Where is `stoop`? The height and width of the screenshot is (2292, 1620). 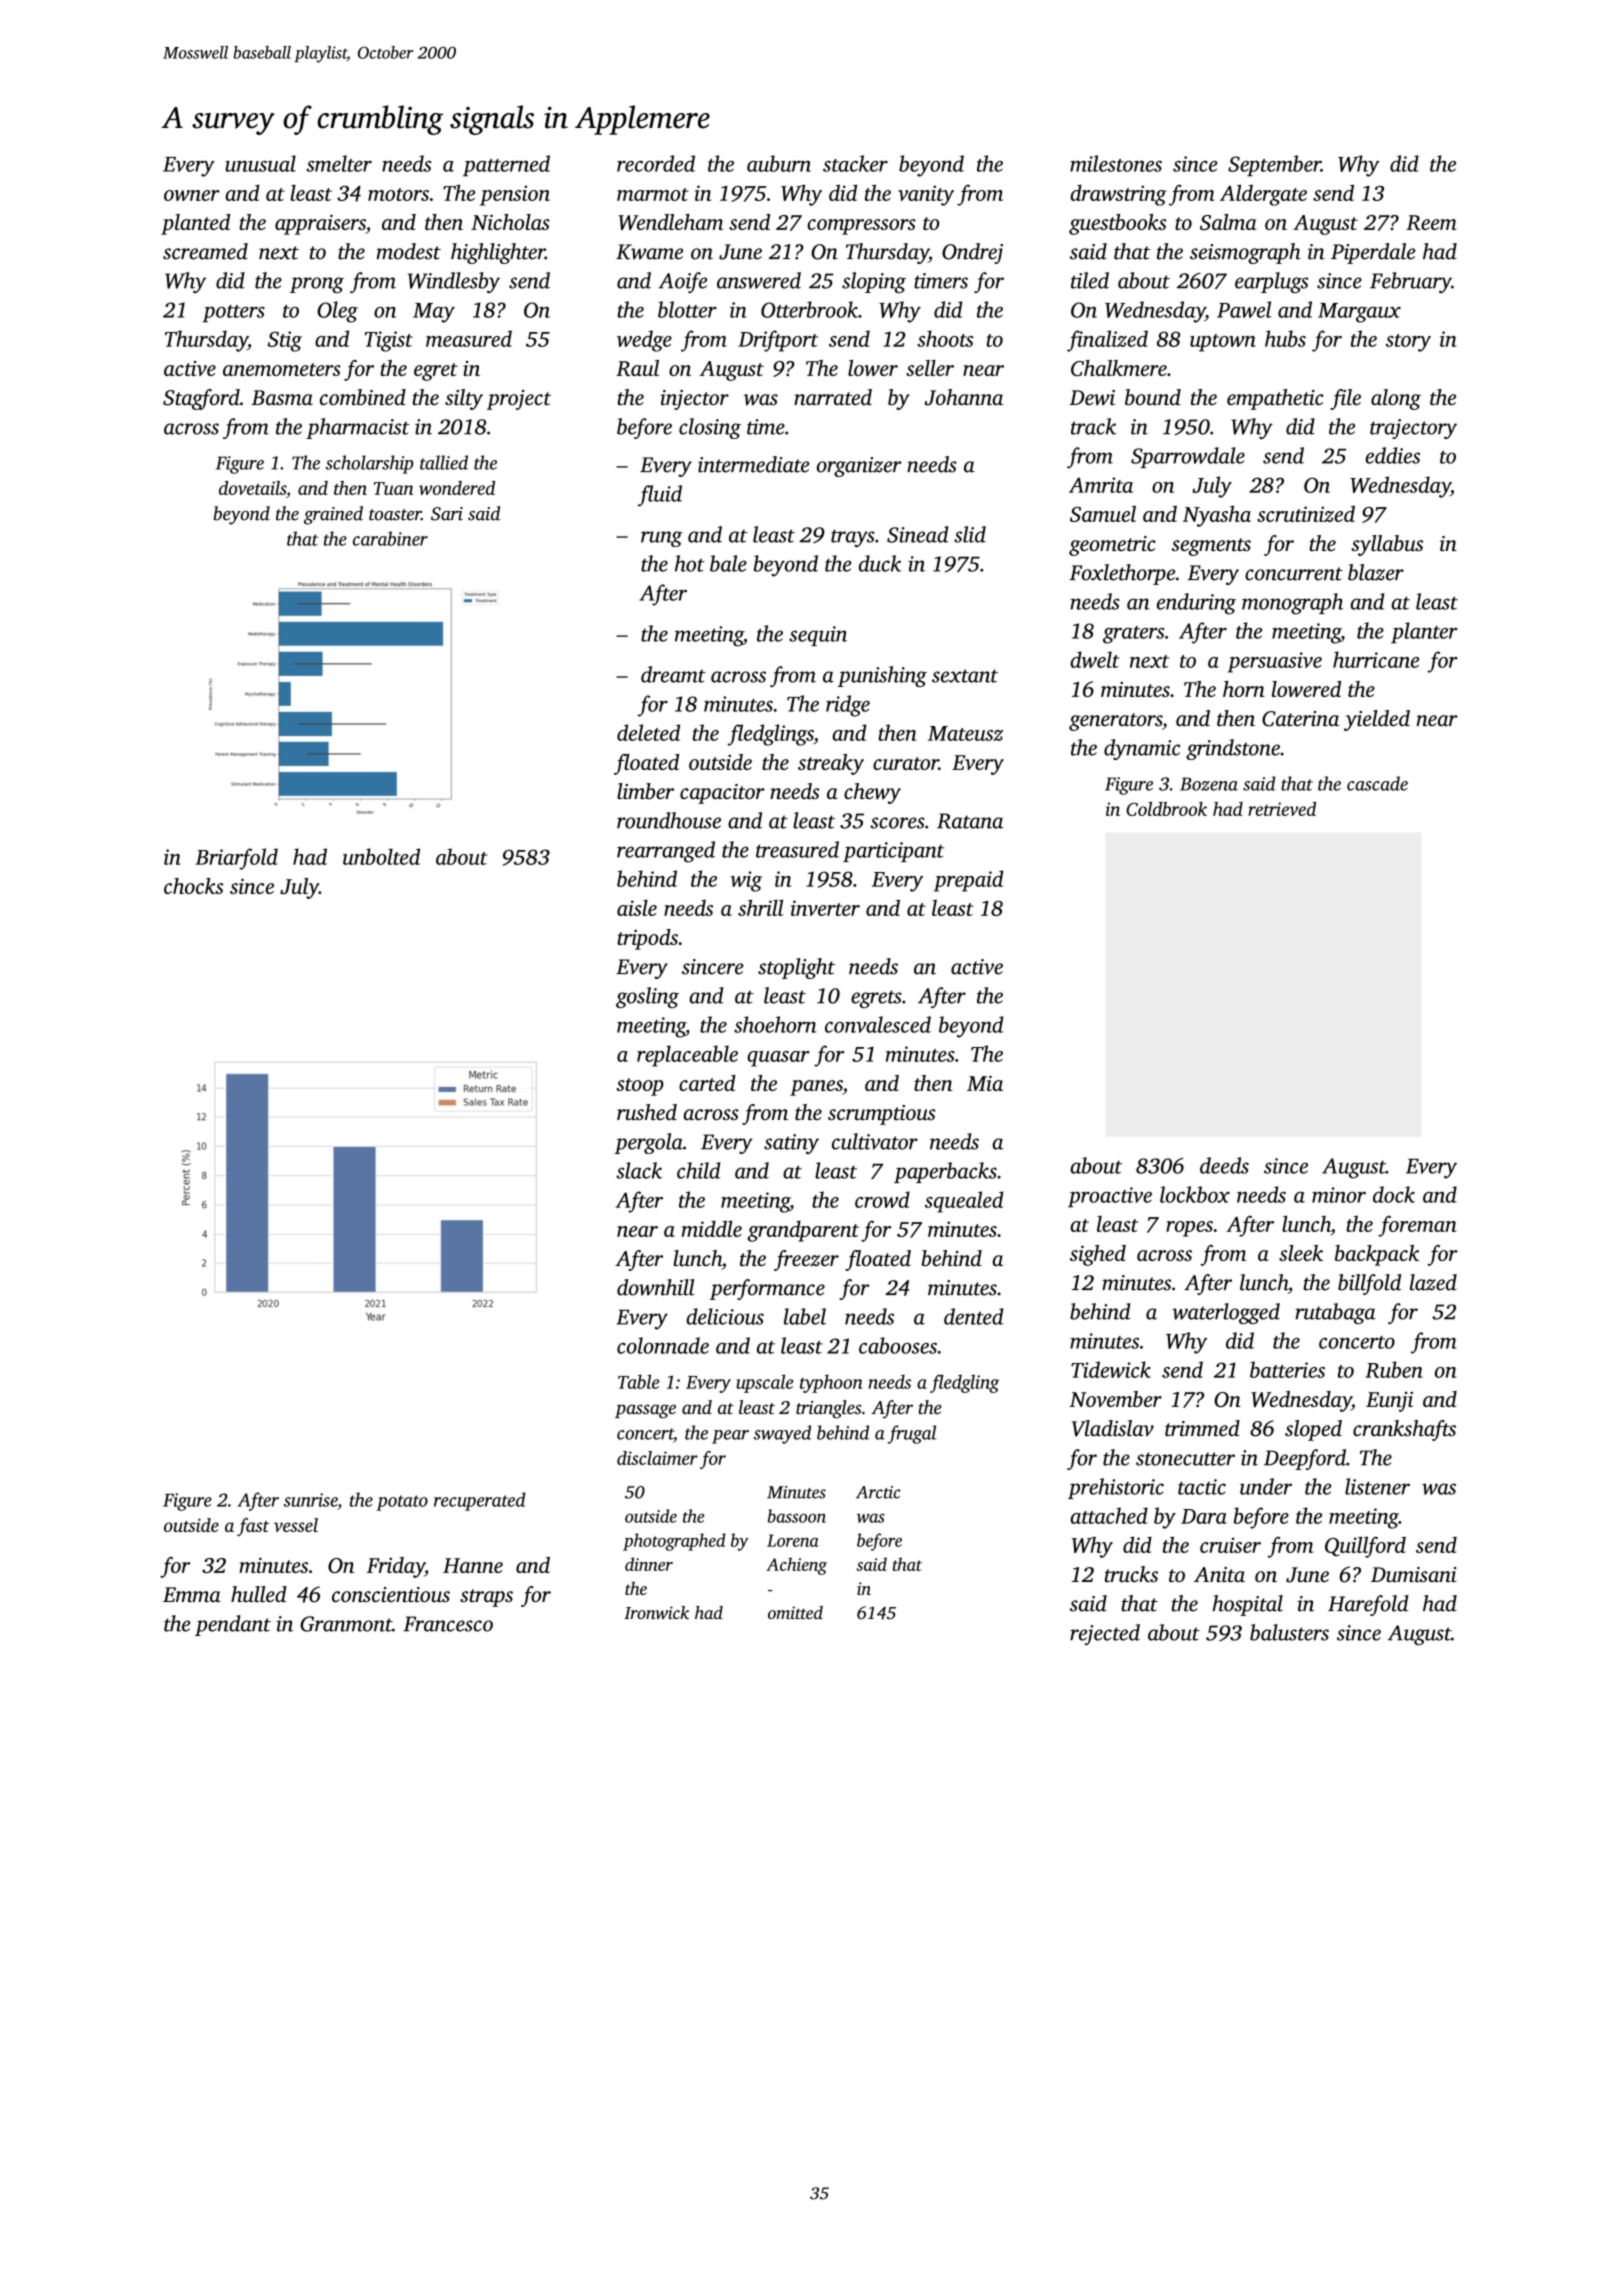
stoop is located at coordinates (640, 1087).
